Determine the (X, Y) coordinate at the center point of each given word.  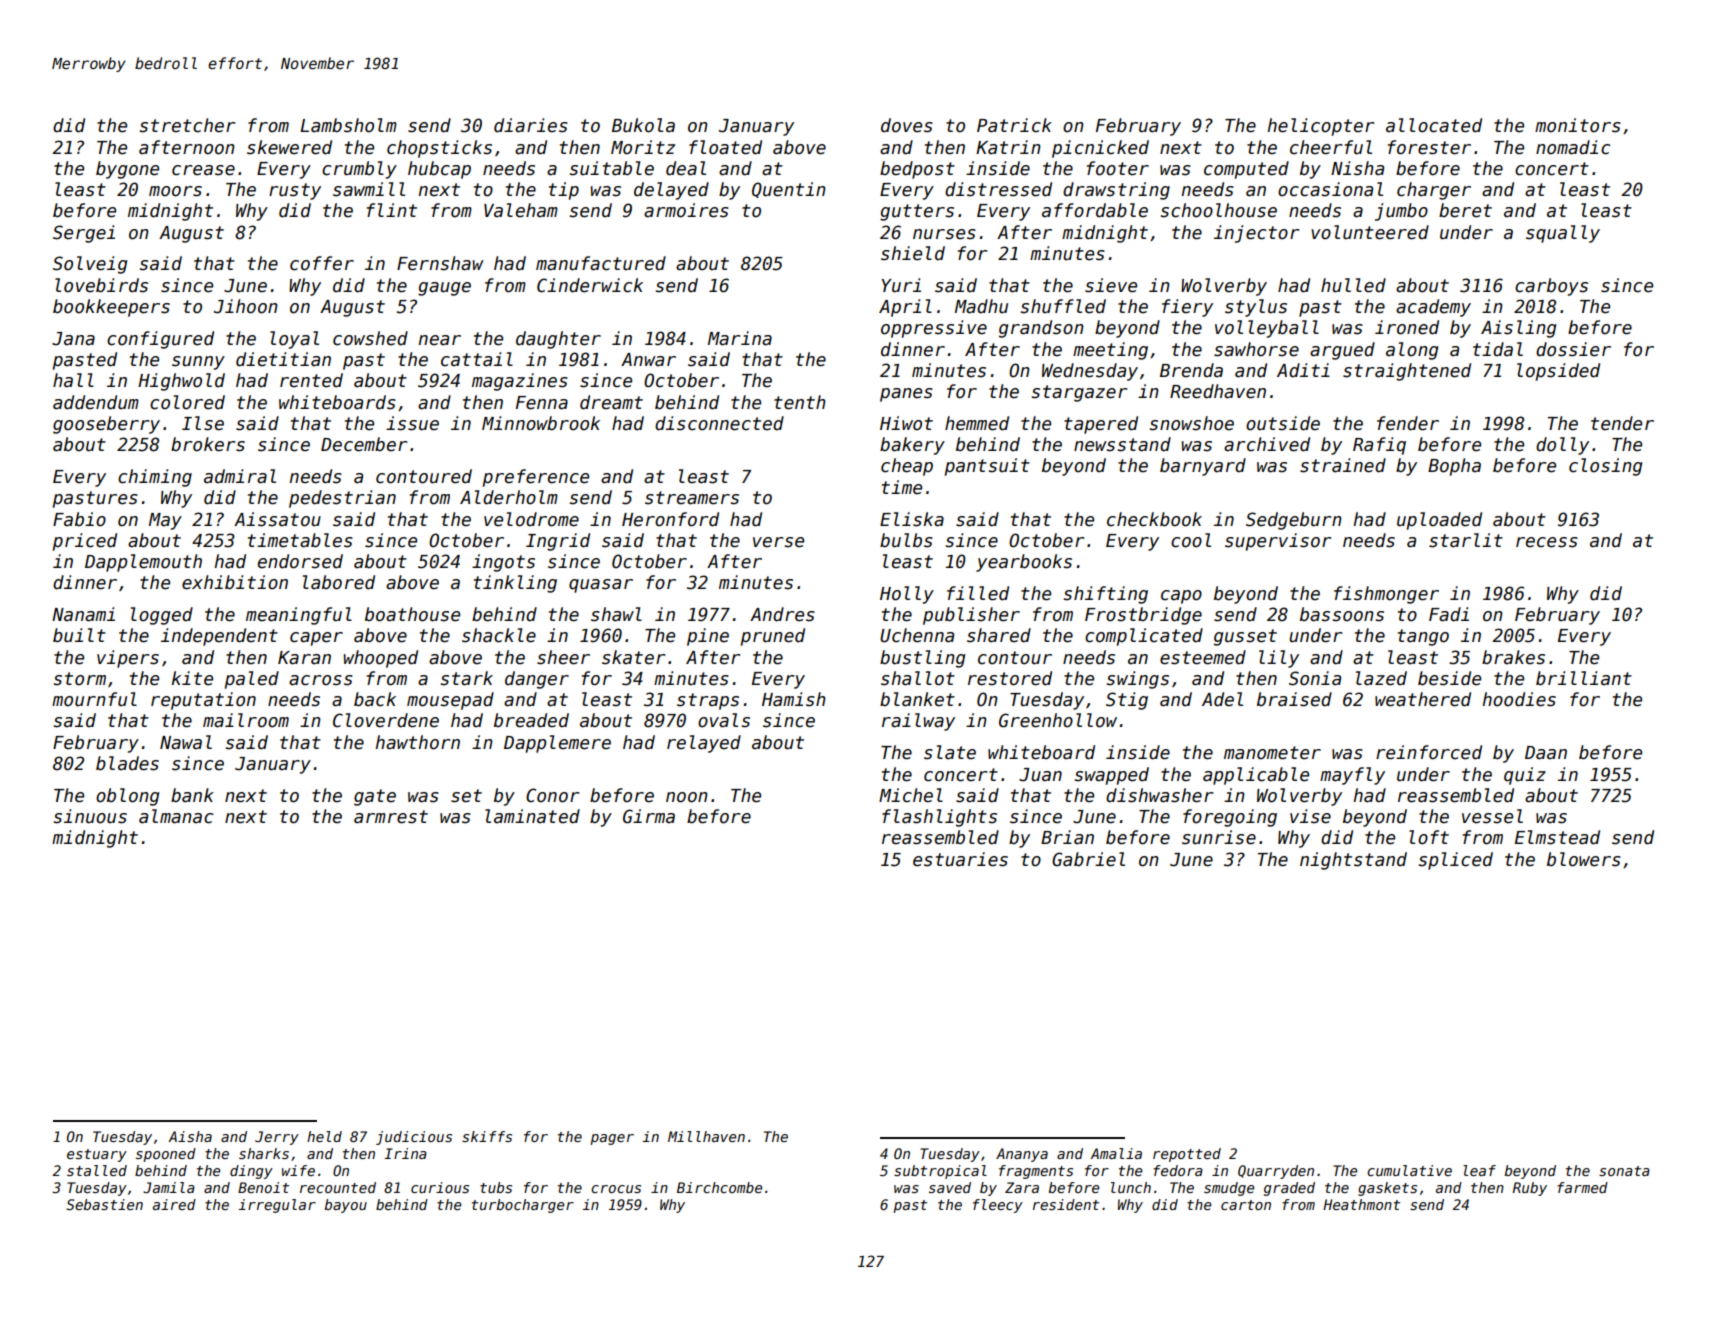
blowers (1584, 859)
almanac (176, 816)
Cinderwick (590, 285)
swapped (1111, 776)
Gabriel (1088, 859)
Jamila (169, 1187)
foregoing (1230, 818)
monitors (1578, 125)
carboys (1551, 287)
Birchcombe (719, 1187)
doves (907, 125)
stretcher (187, 125)
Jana (73, 339)
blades (127, 763)
